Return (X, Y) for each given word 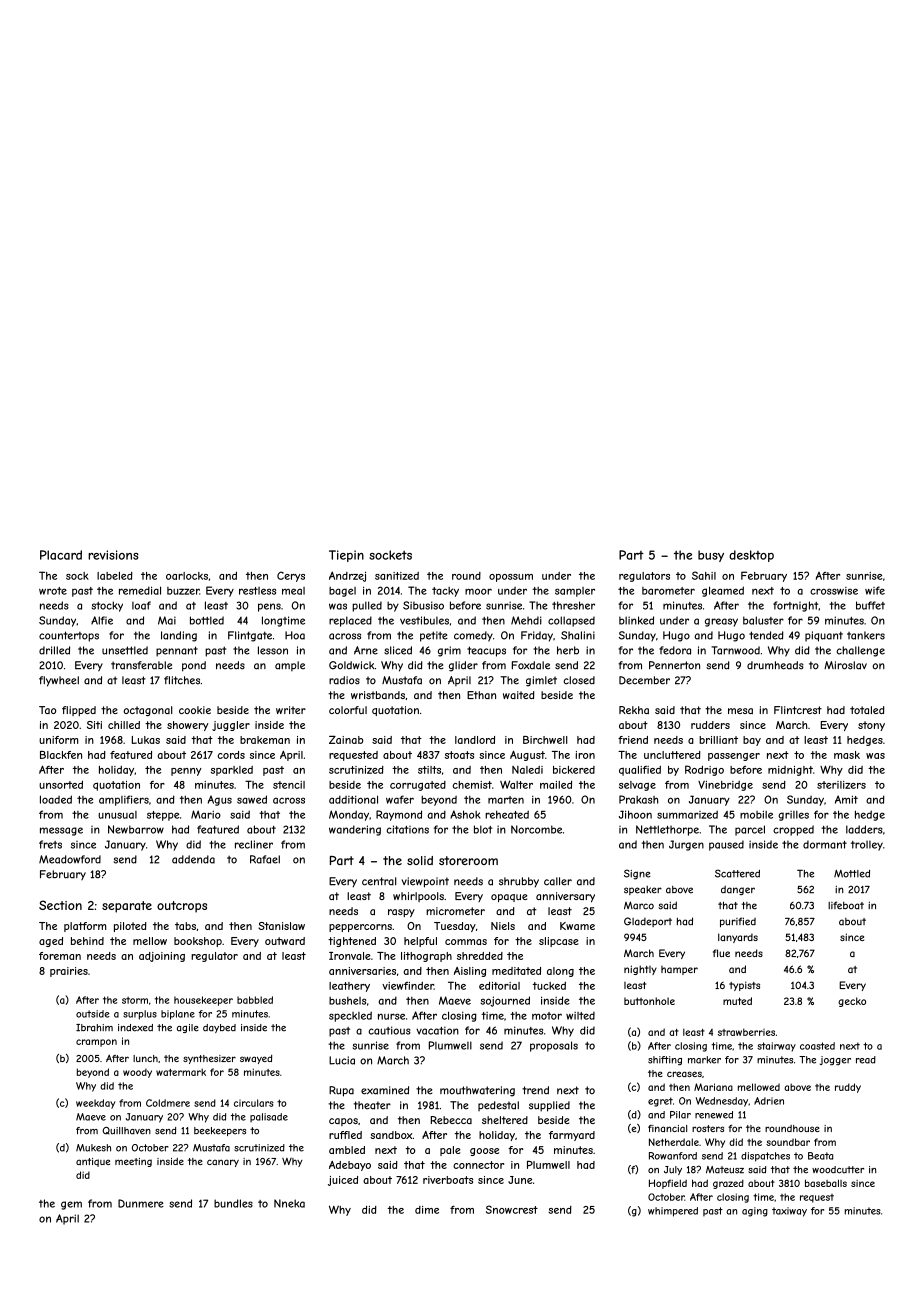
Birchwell (545, 740)
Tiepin (346, 556)
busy (711, 556)
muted (737, 1001)
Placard (61, 555)
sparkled (232, 771)
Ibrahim (94, 1028)
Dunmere (141, 1203)
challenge (860, 651)
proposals (554, 1046)
